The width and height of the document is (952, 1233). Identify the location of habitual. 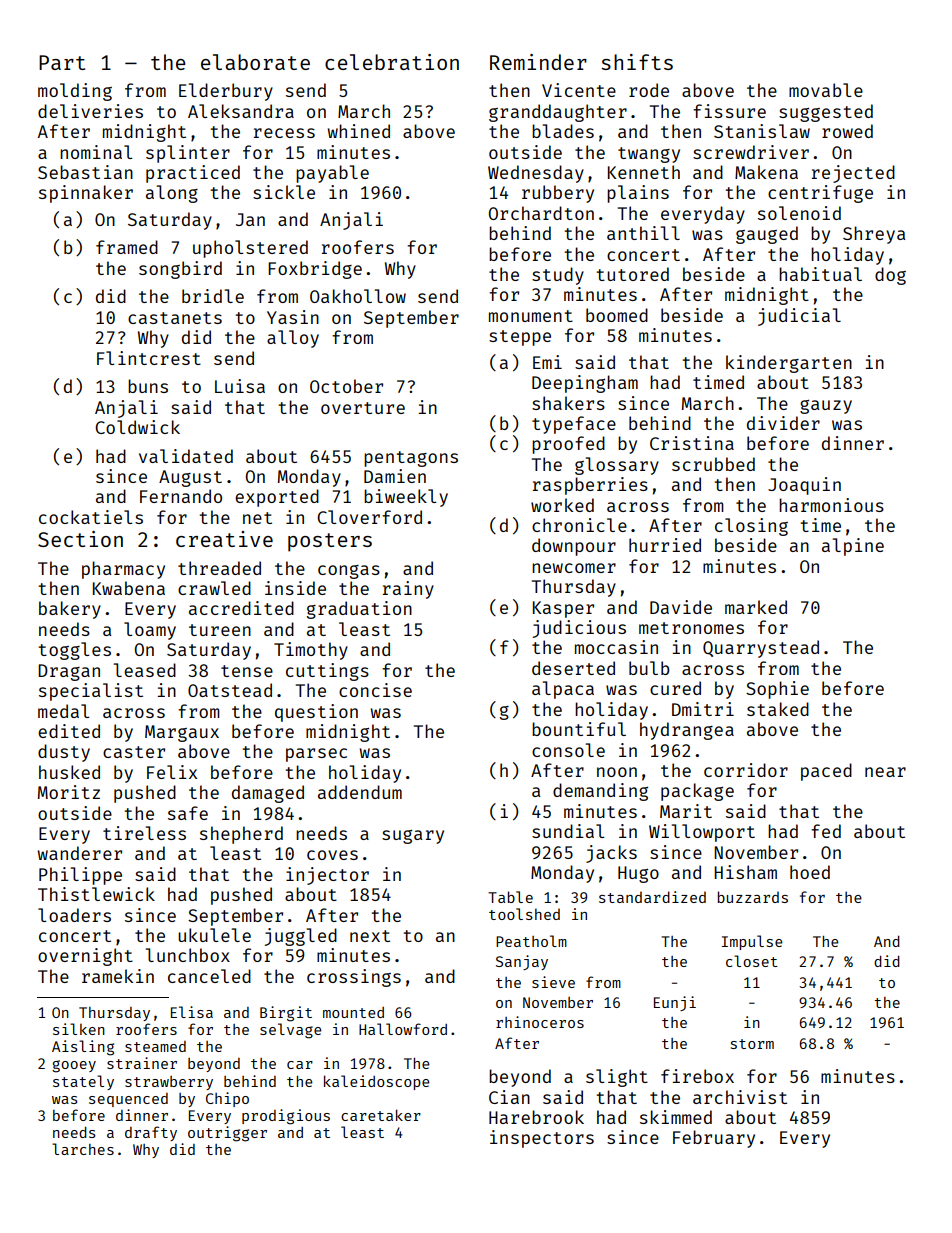
(820, 274).
